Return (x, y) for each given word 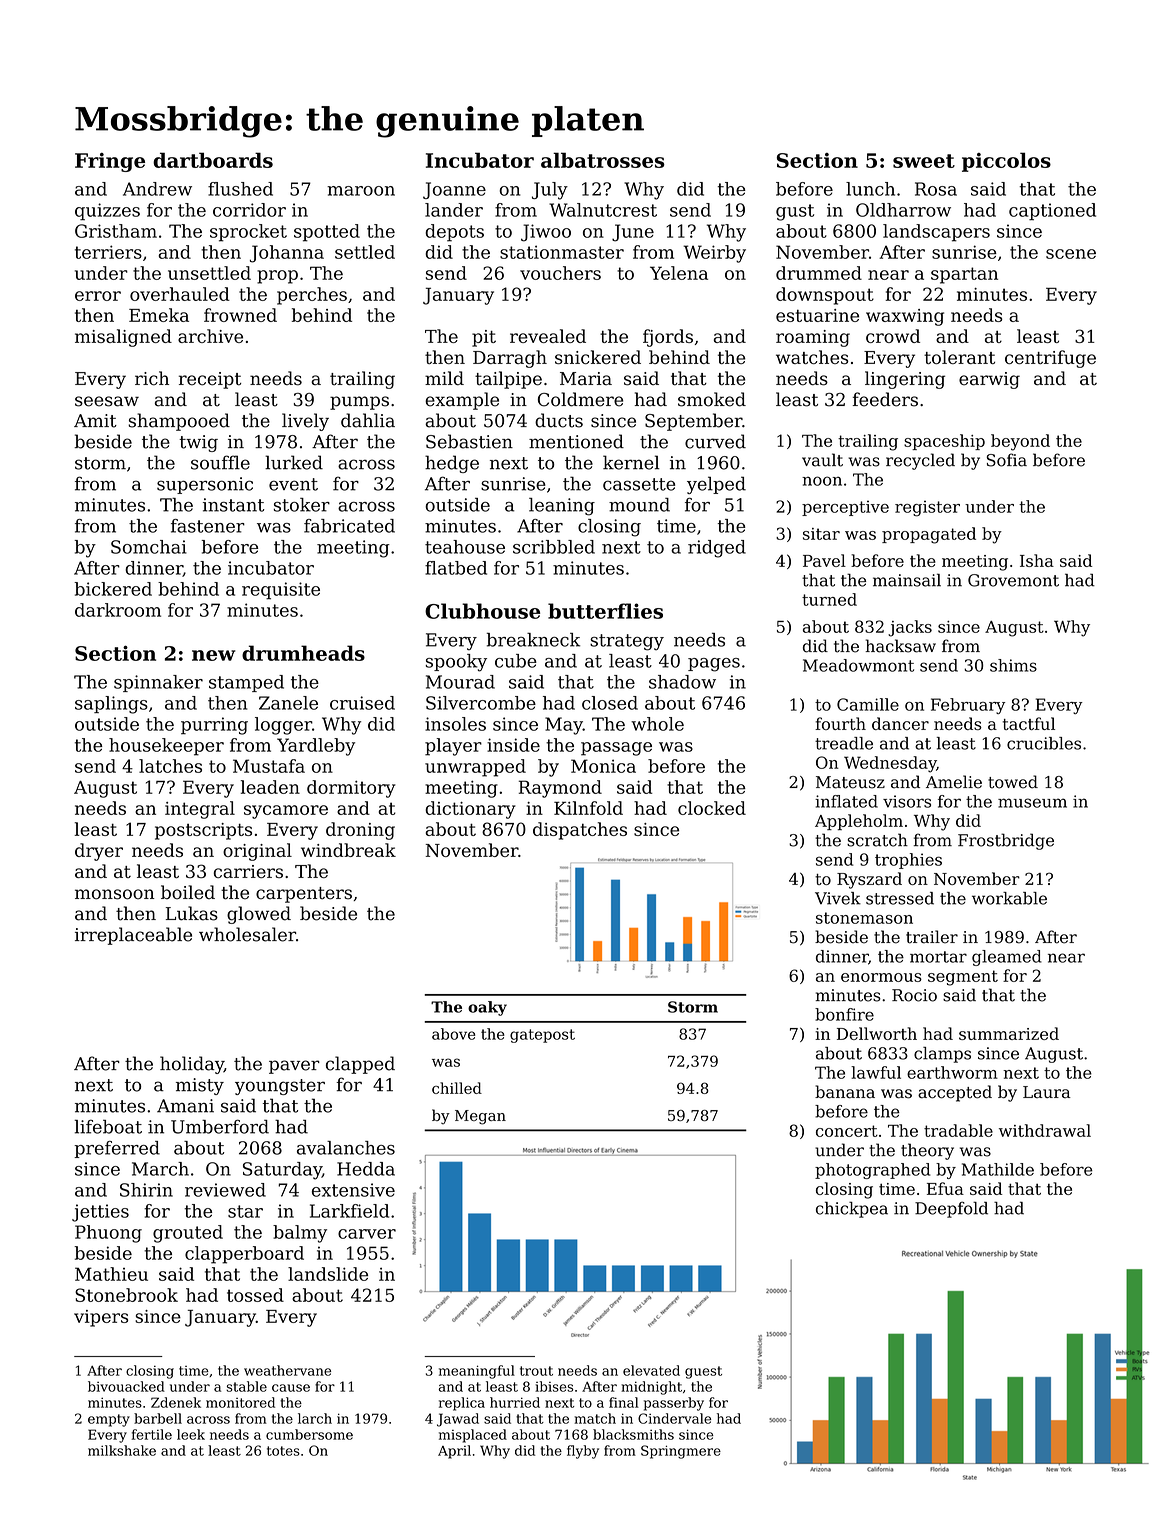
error (98, 296)
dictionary (470, 810)
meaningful (477, 1372)
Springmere (681, 1452)
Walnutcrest (603, 210)
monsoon (114, 894)
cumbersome (309, 1434)
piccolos (1006, 162)
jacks (910, 628)
